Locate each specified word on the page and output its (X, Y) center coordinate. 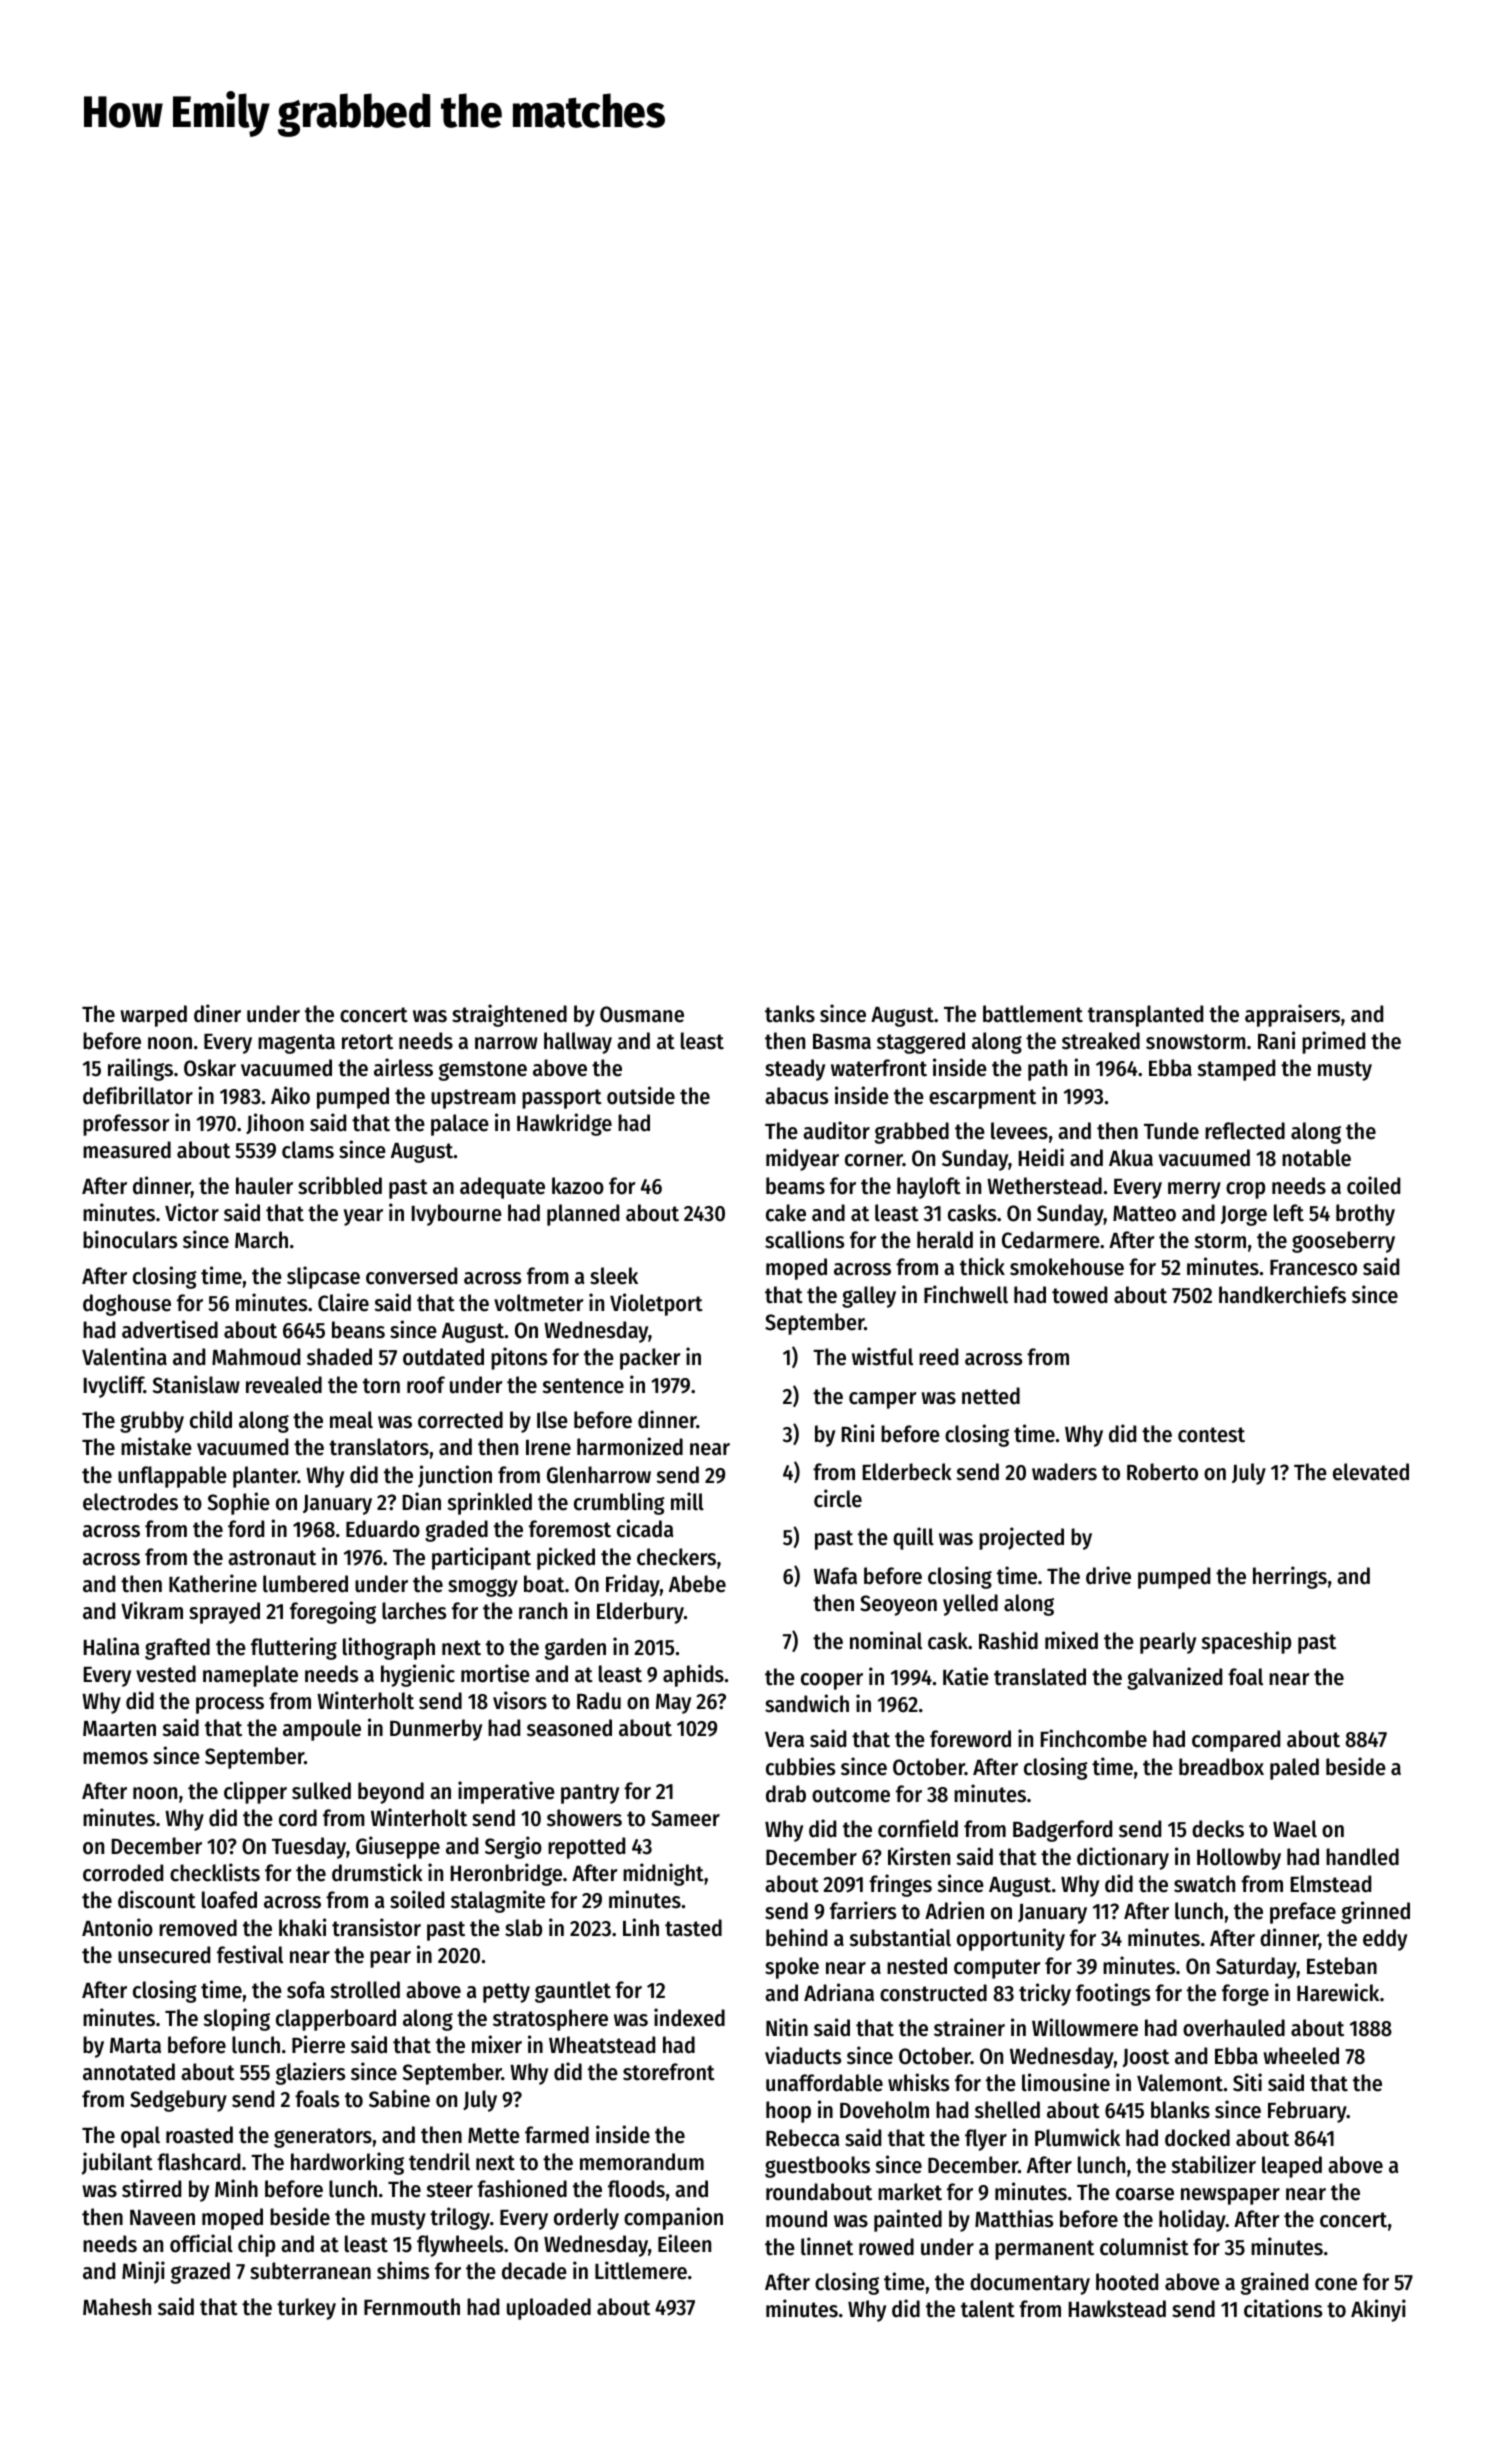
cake (786, 1213)
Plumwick (1077, 2137)
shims (403, 2270)
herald (945, 1240)
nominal (886, 1640)
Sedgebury (178, 2101)
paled (1294, 1769)
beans (358, 1330)
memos (115, 1758)
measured (127, 1150)
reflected (1245, 1131)
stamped (1236, 1070)
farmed (557, 2135)
